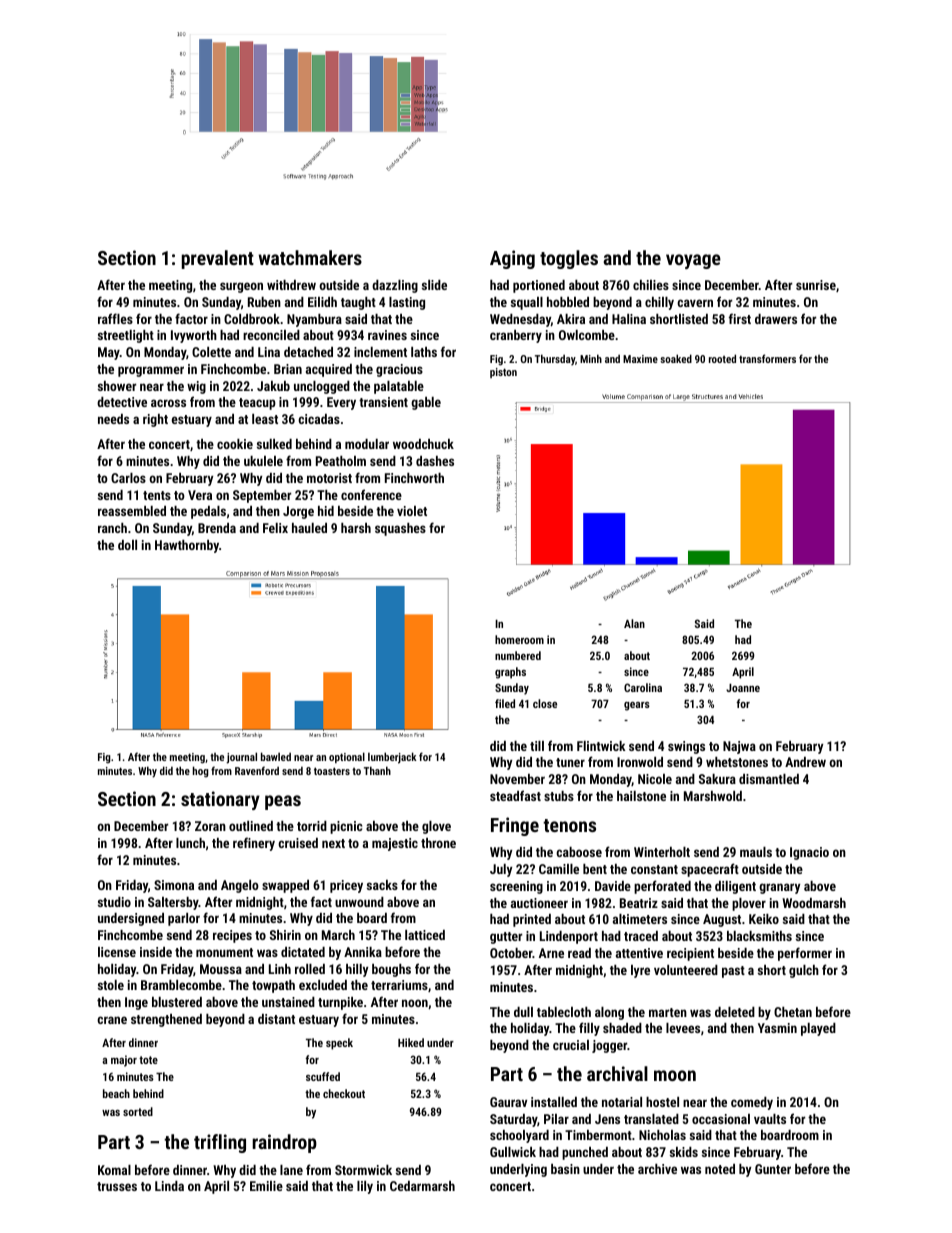 The height and width of the screenshot is (1233, 952). What do you see at coordinates (395, 286) in the screenshot?
I see `dazzling` at bounding box center [395, 286].
